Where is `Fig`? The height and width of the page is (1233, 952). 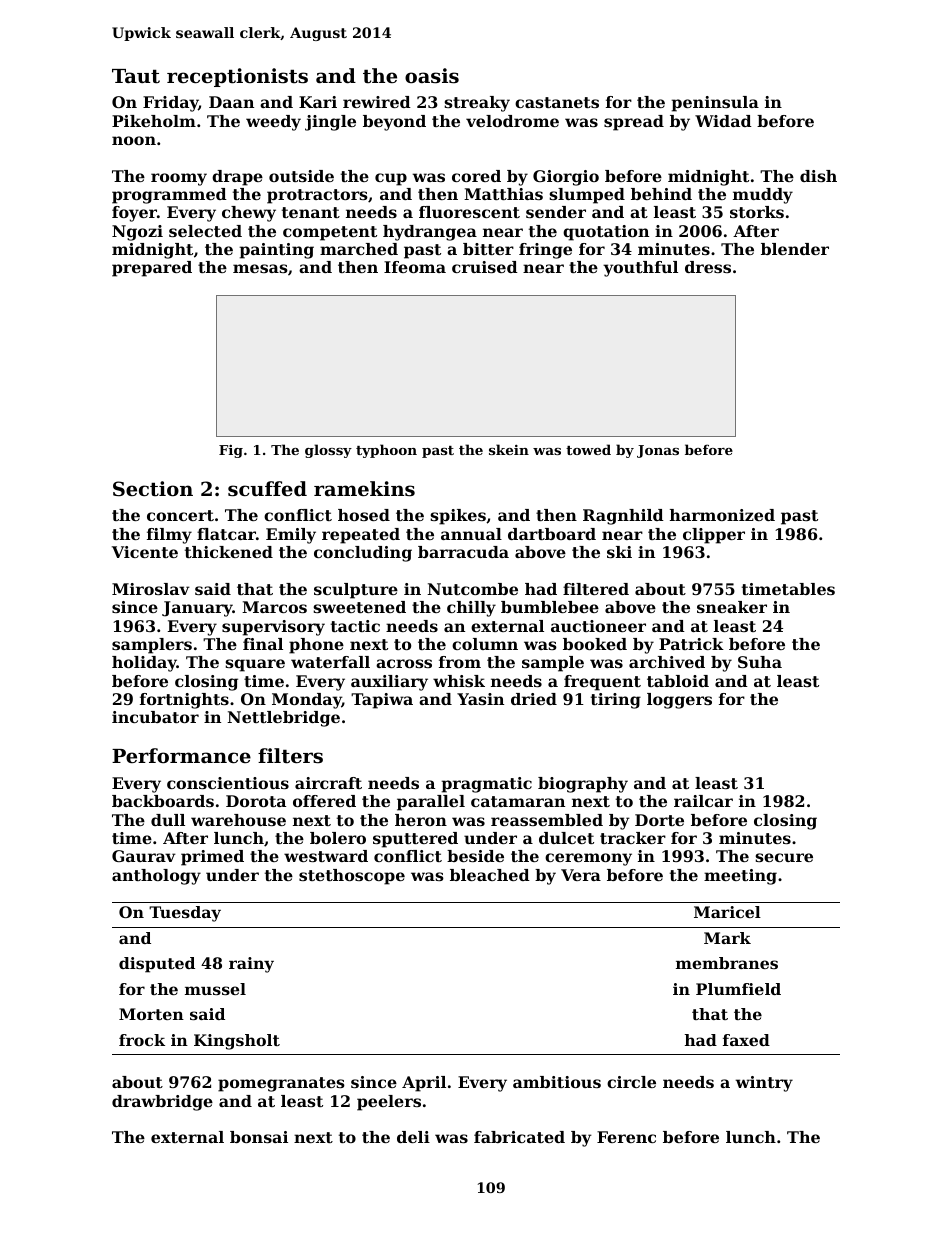
Fig is located at coordinates (231, 451).
